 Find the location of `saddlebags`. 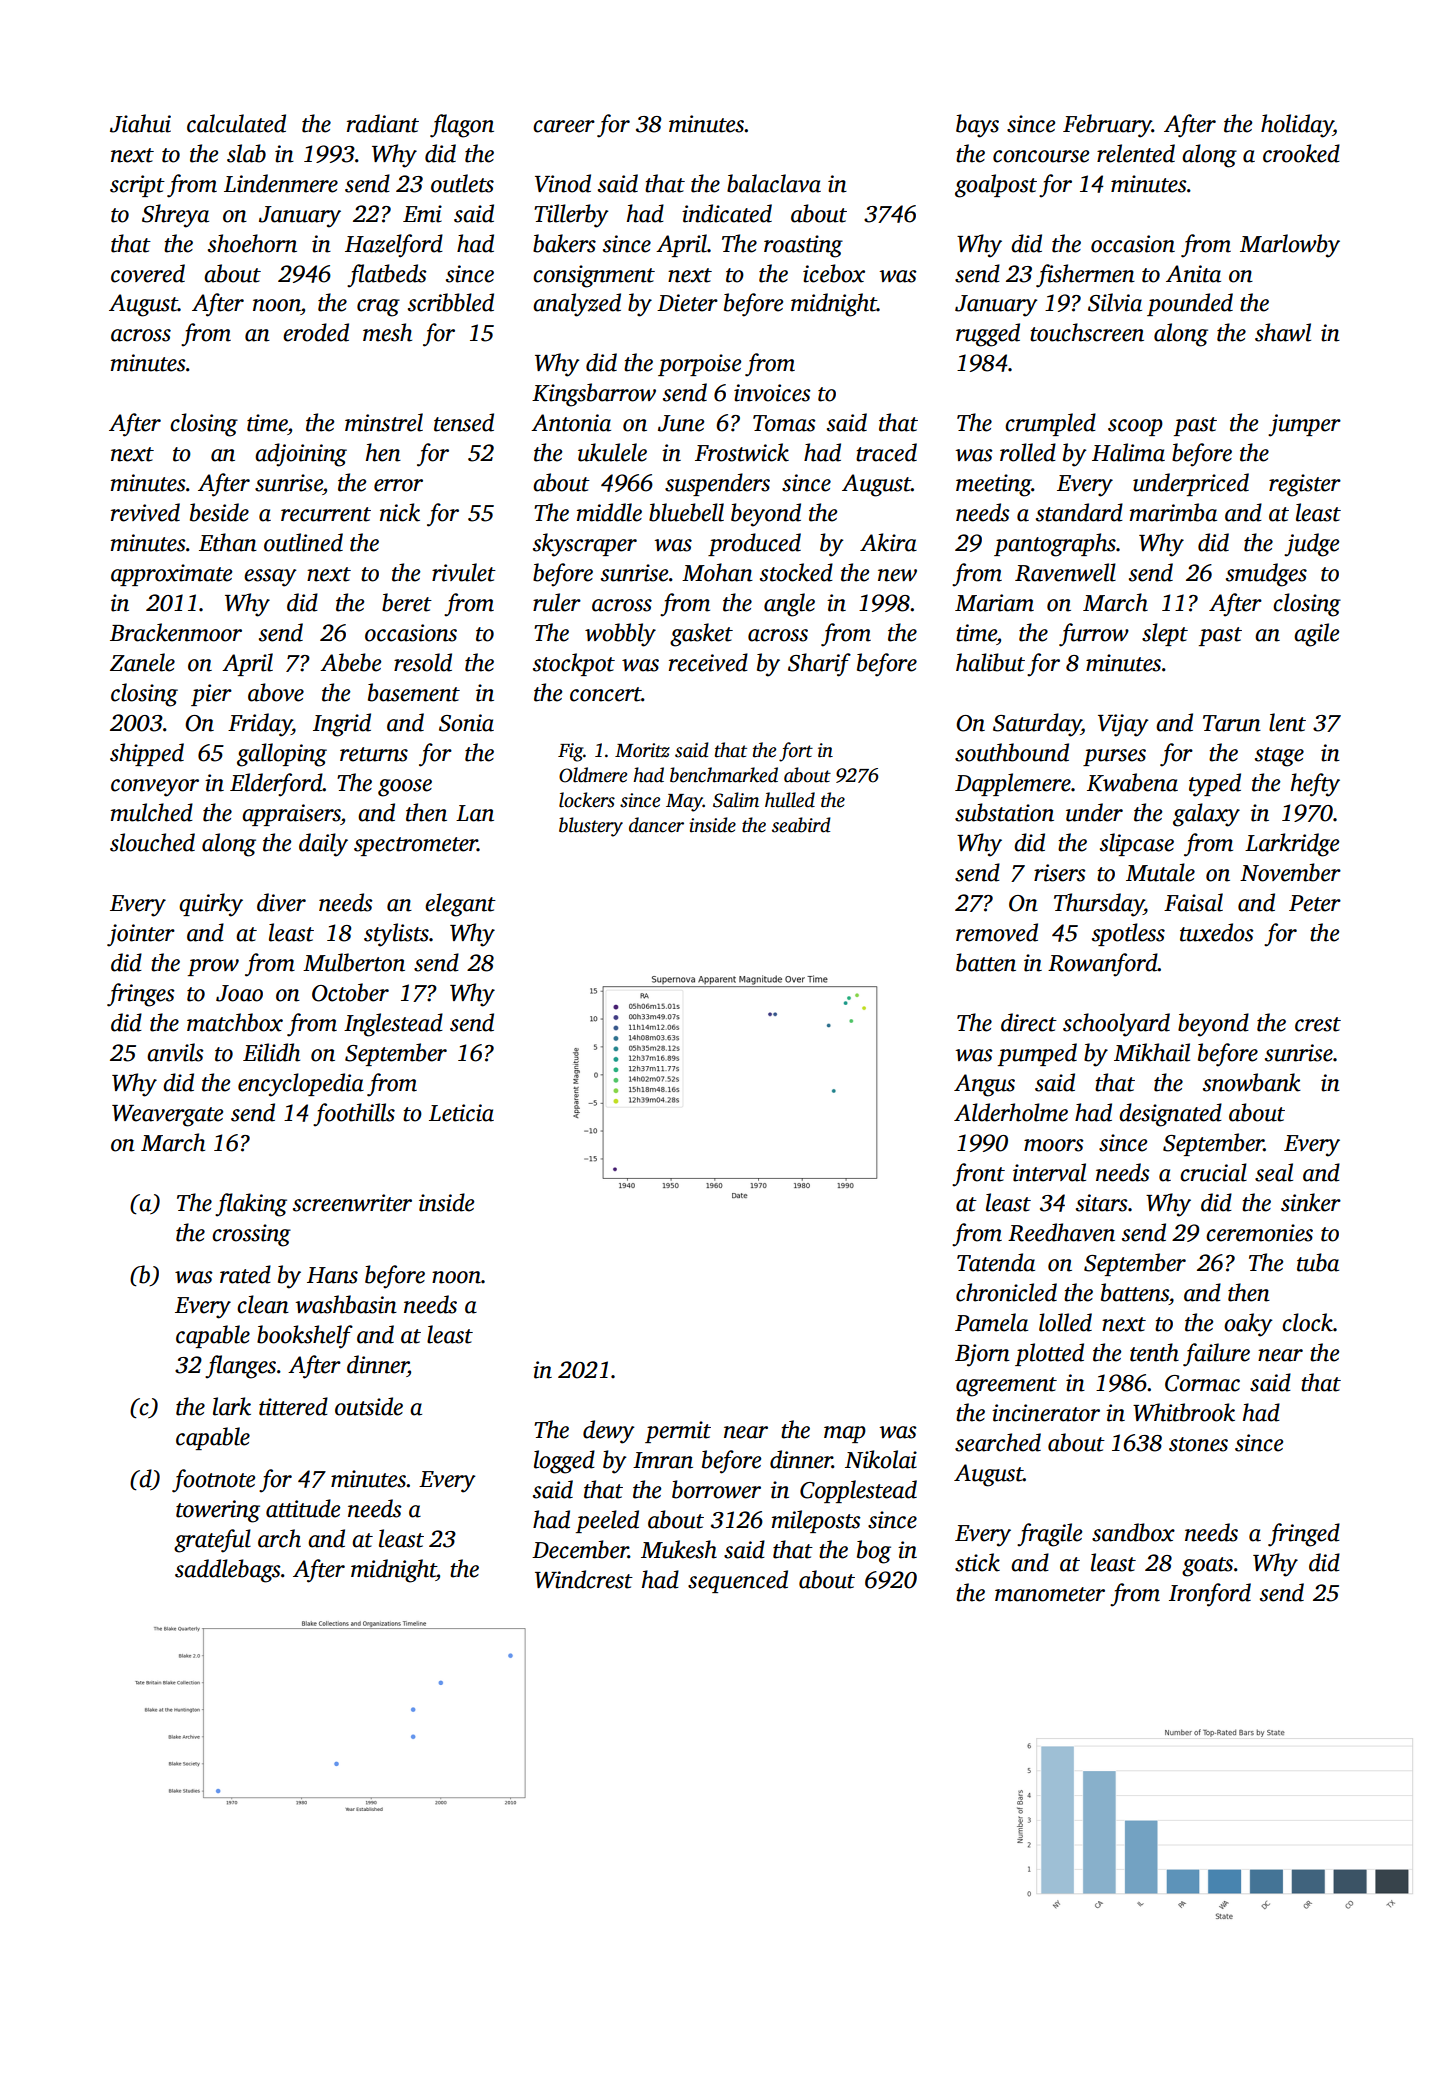

saddlebags is located at coordinates (228, 1571).
